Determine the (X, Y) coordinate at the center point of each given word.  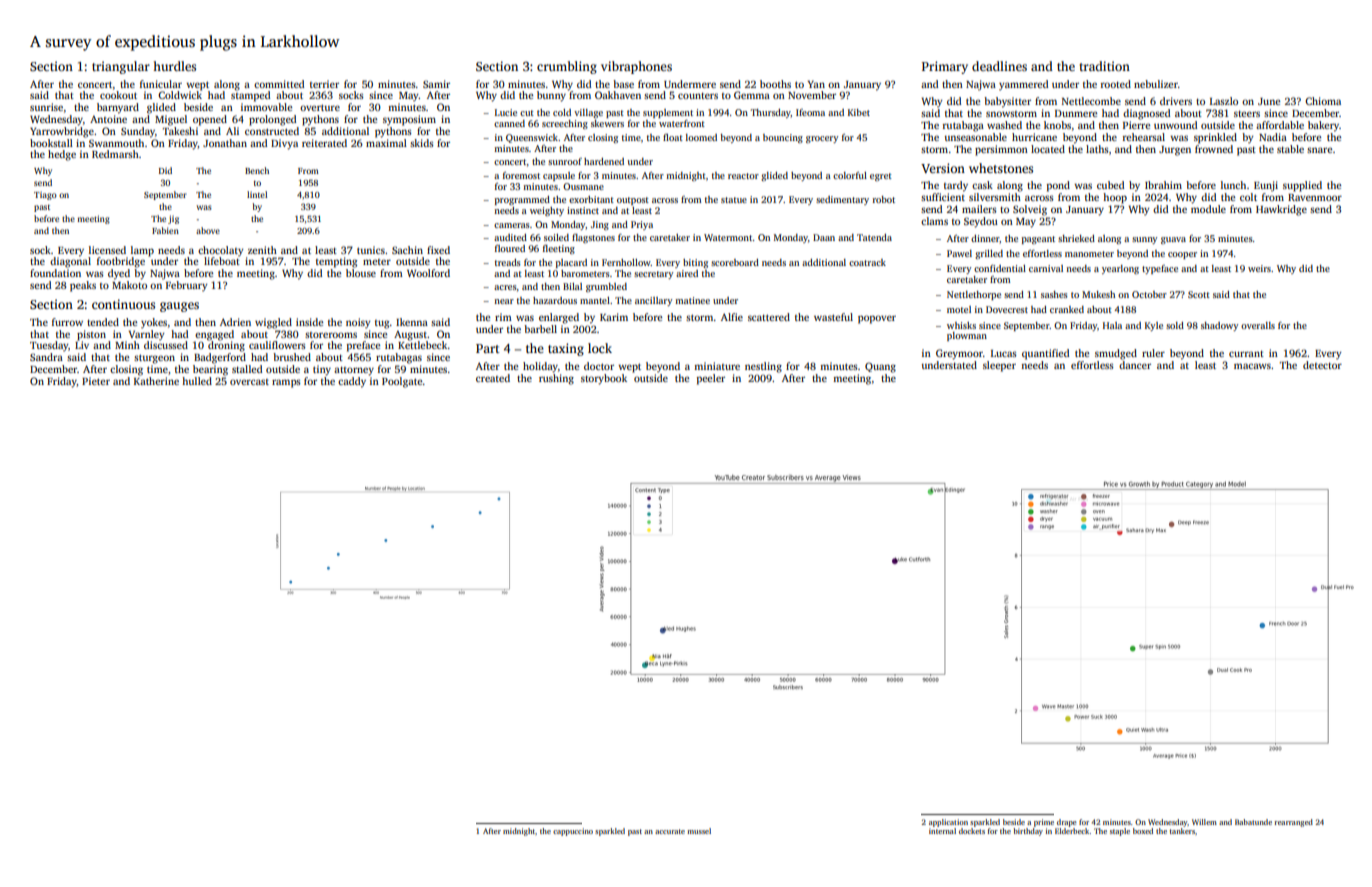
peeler (711, 379)
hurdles (174, 66)
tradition (1104, 66)
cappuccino (573, 832)
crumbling (567, 67)
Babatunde (1253, 822)
